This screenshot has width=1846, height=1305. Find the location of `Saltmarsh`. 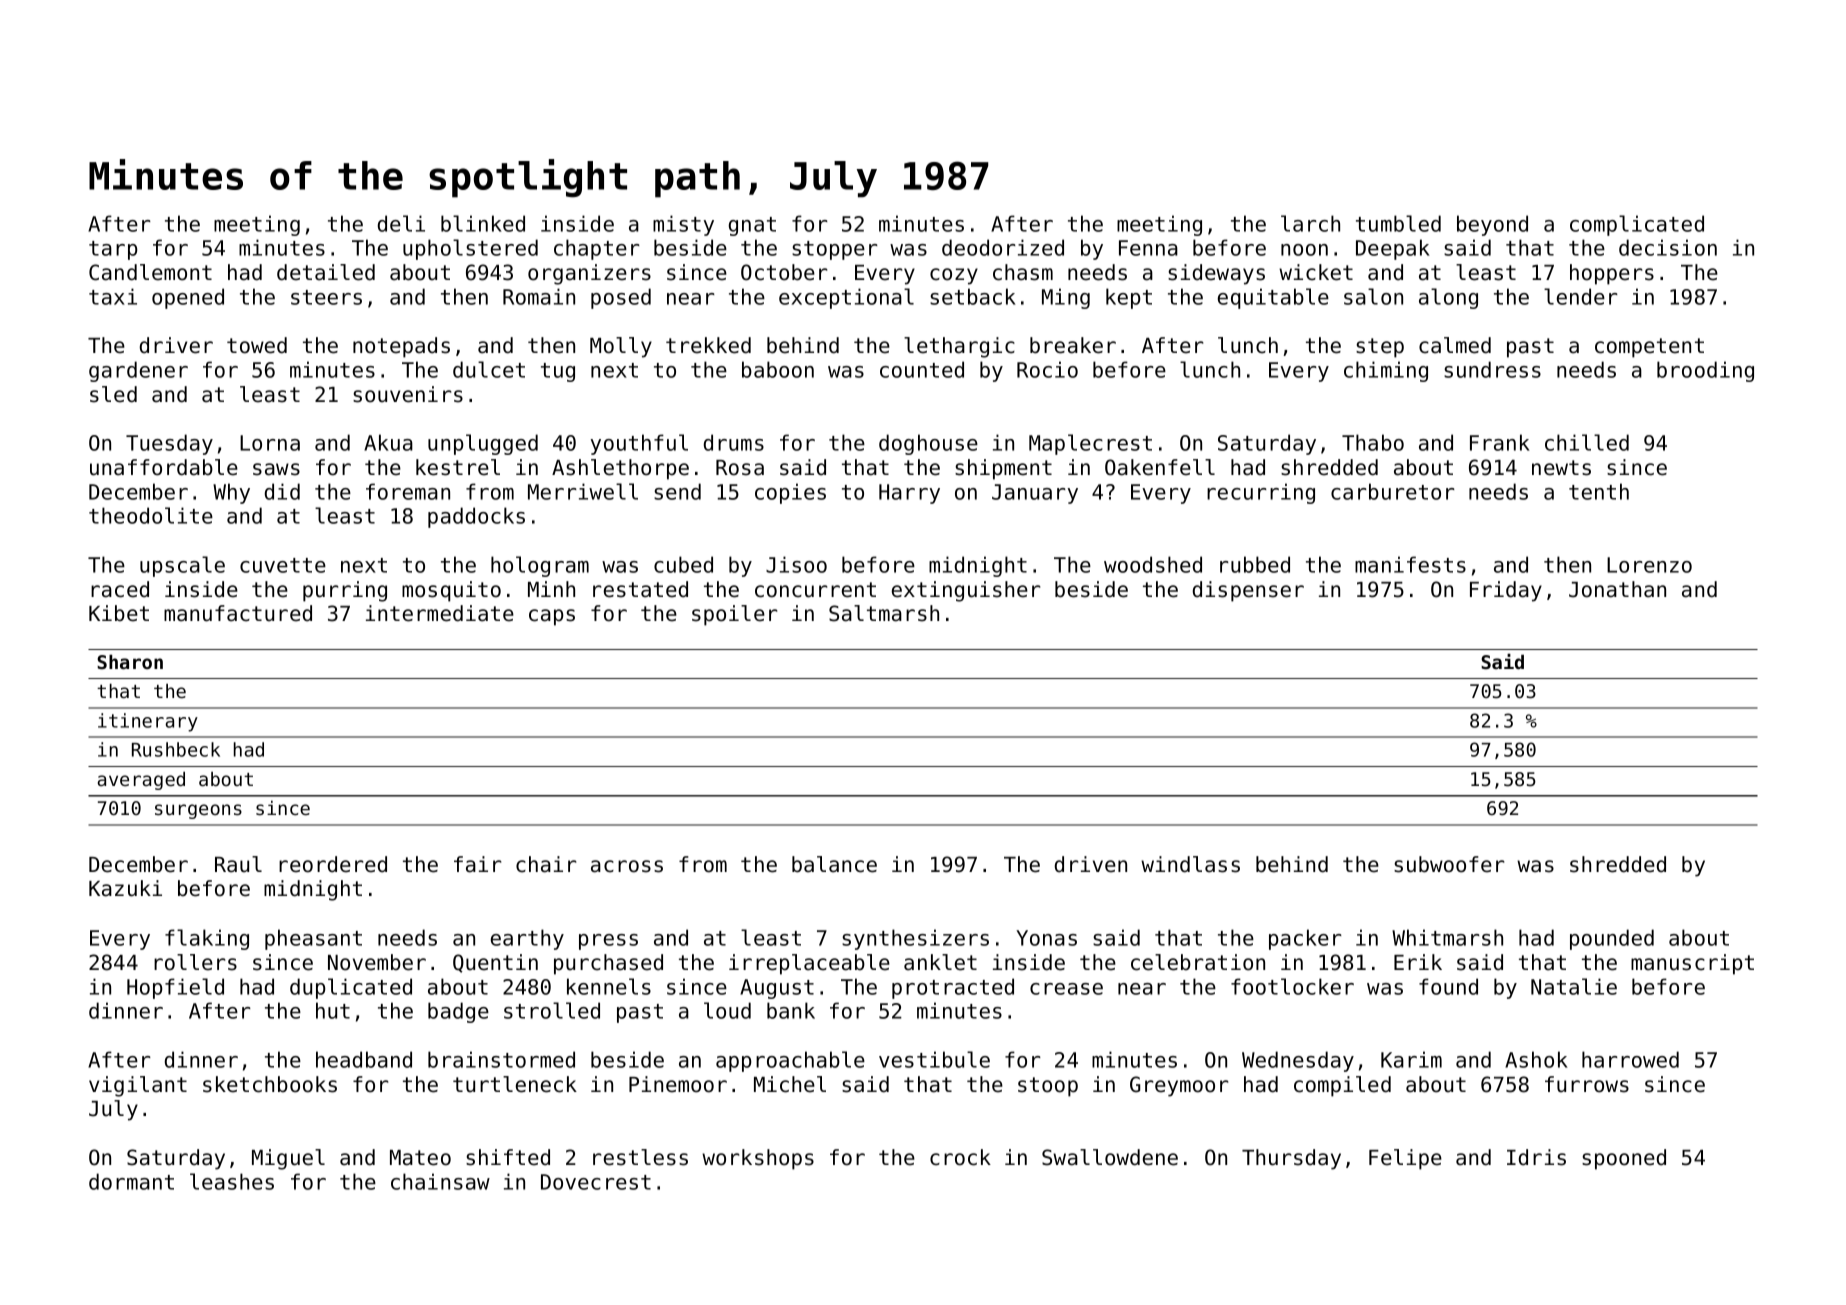

Saltmarsh is located at coordinates (884, 613).
